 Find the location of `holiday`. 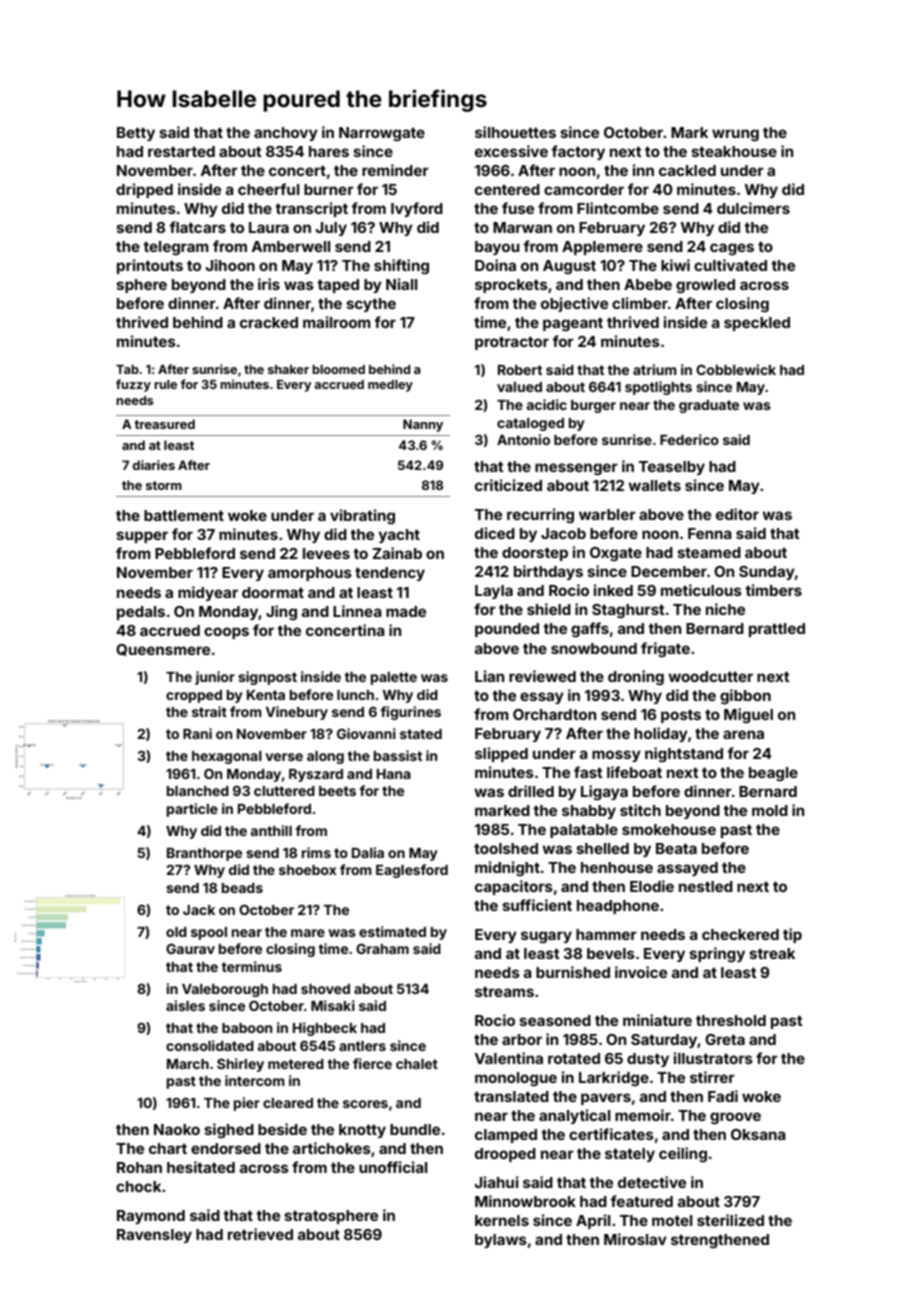

holiday is located at coordinates (661, 734).
